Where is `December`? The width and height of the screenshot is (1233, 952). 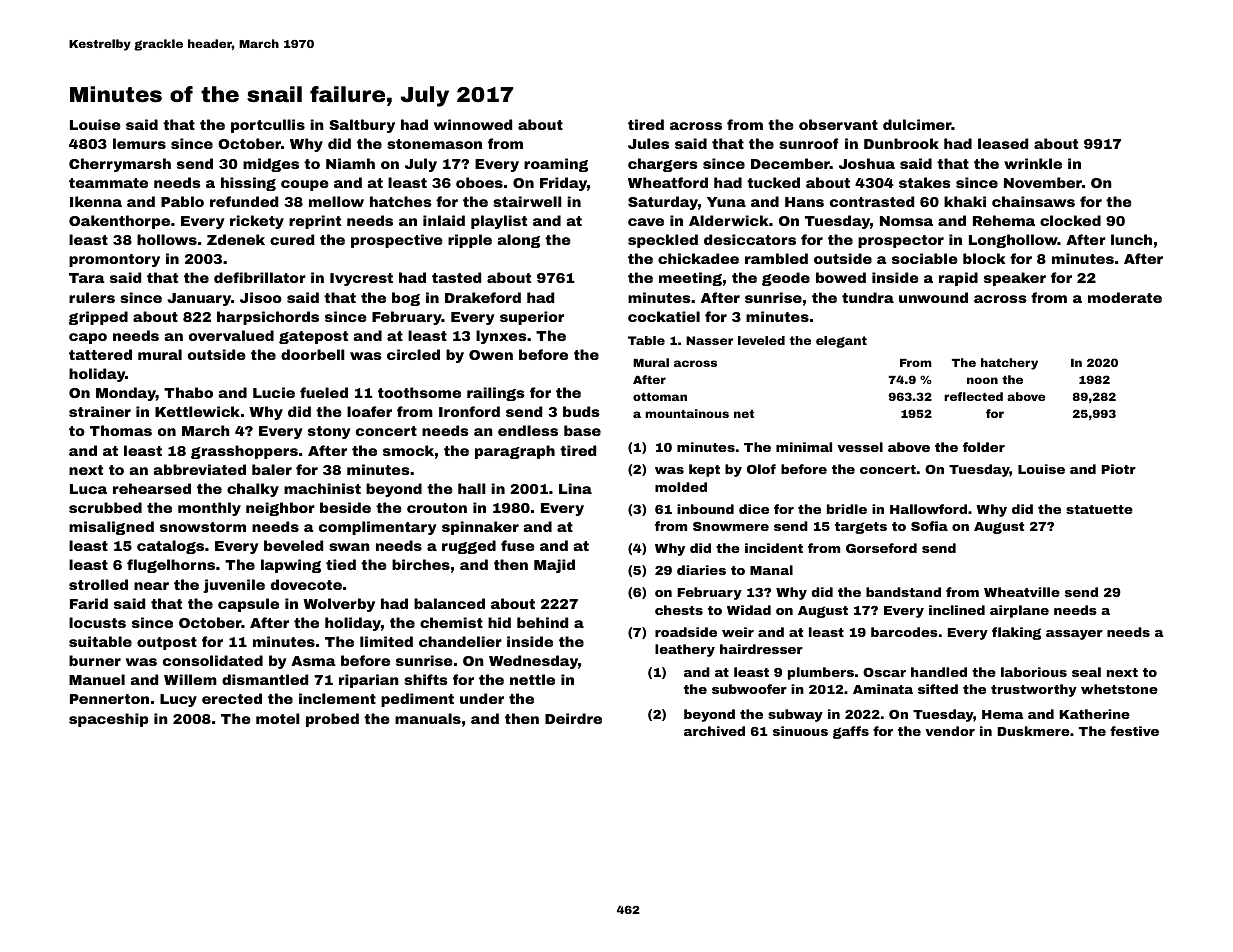 December is located at coordinates (790, 163).
